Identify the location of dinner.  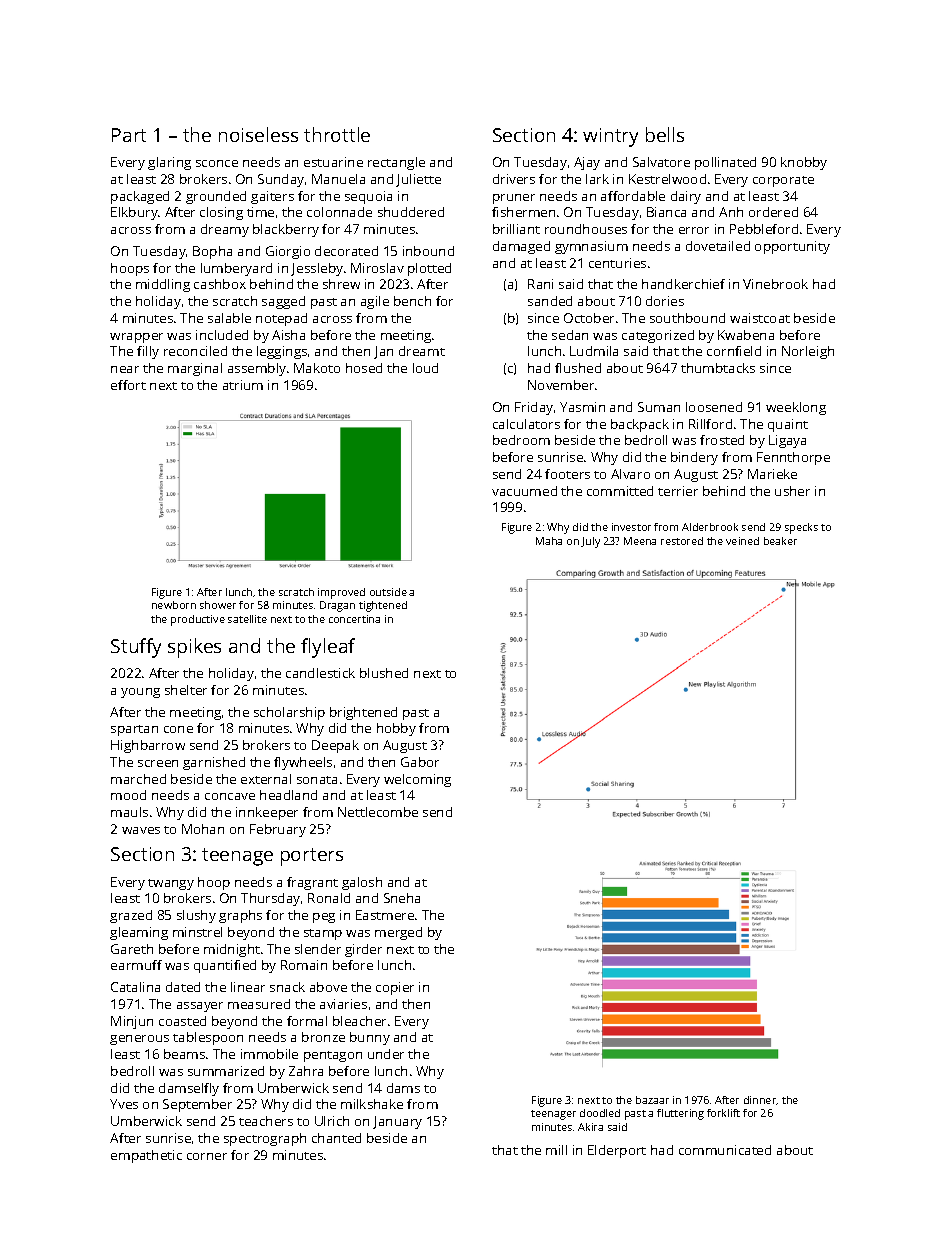
(760, 1100).
